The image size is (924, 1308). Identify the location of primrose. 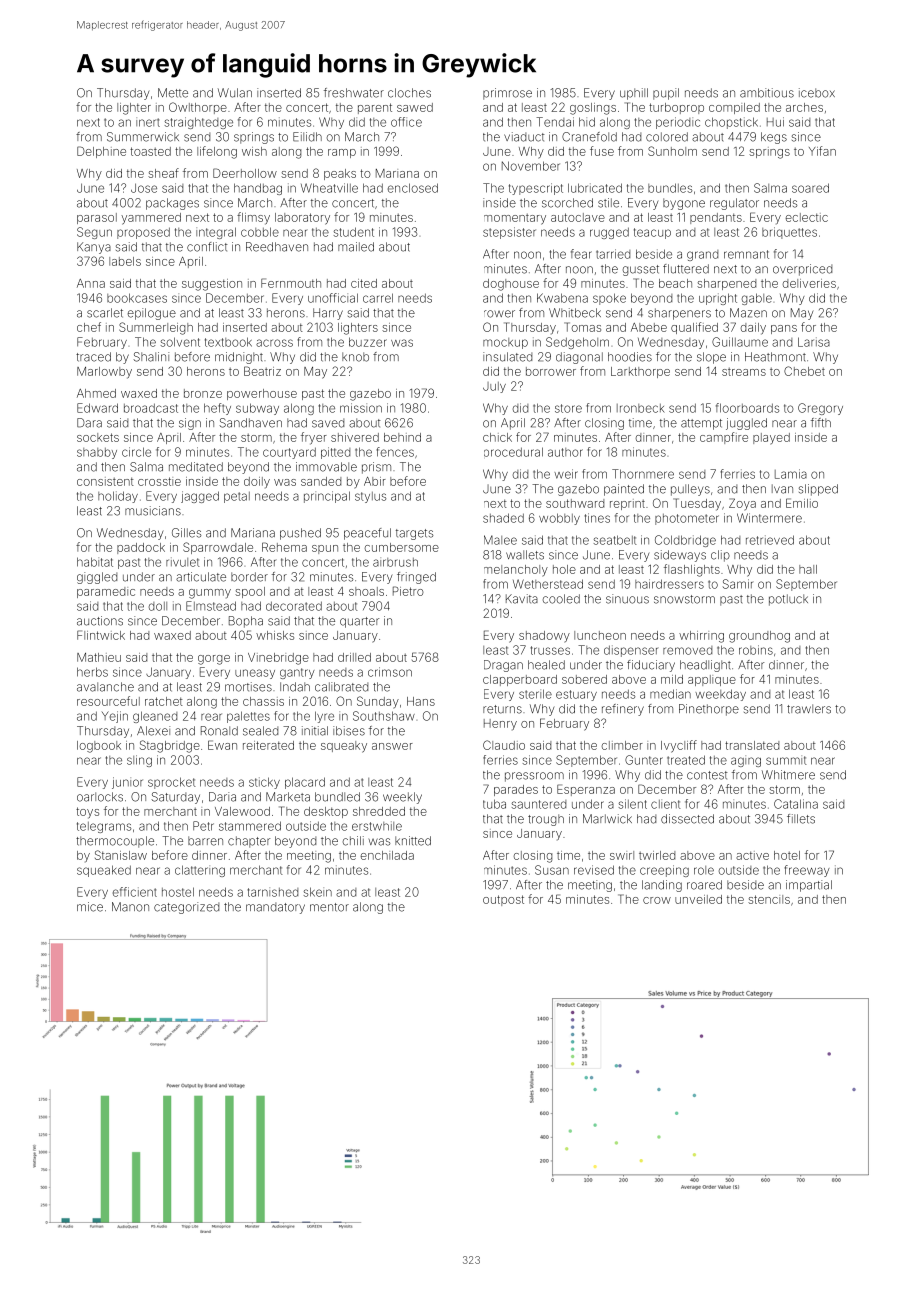
(507, 94).
